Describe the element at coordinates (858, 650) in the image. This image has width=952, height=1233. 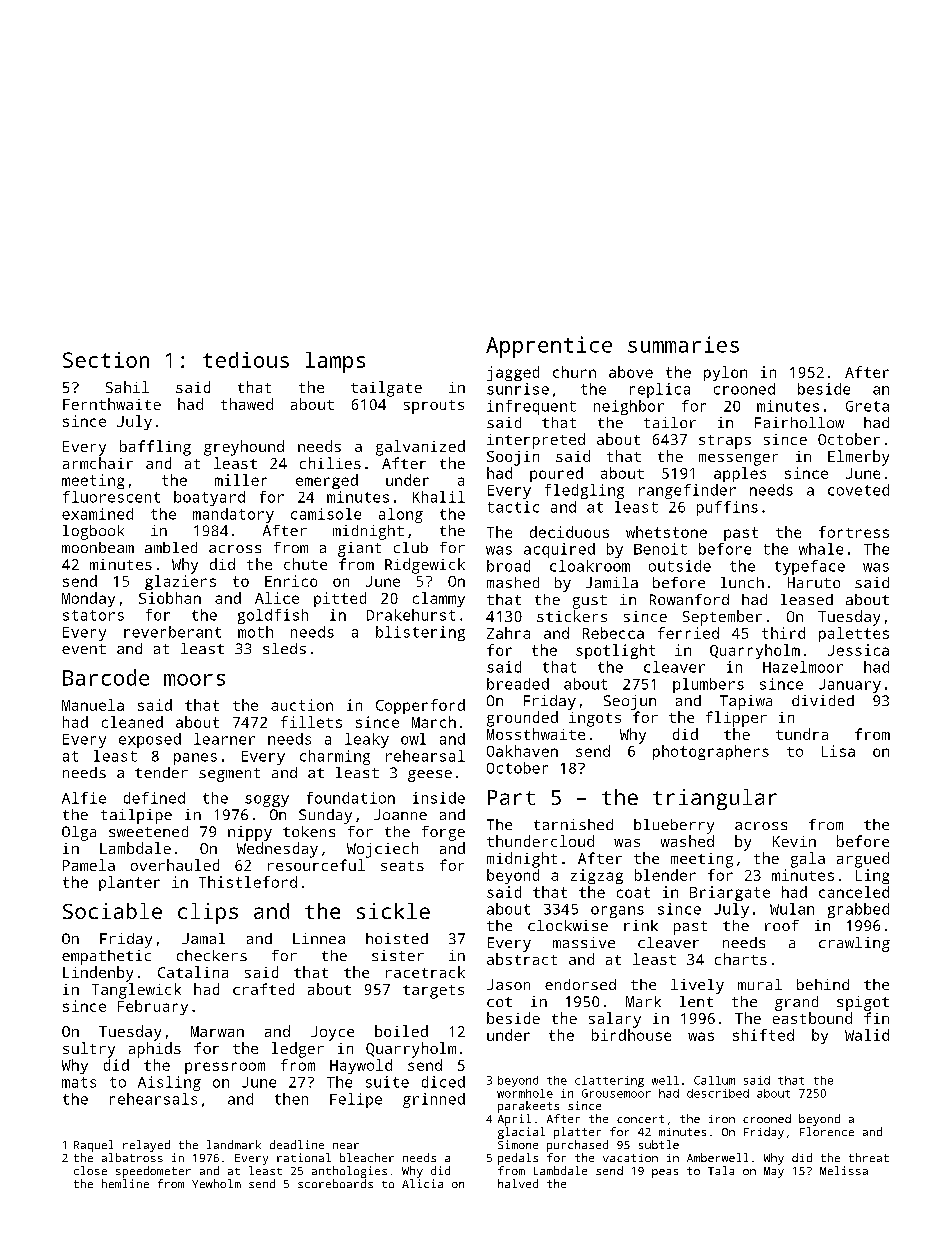
I see `Jessica` at that location.
